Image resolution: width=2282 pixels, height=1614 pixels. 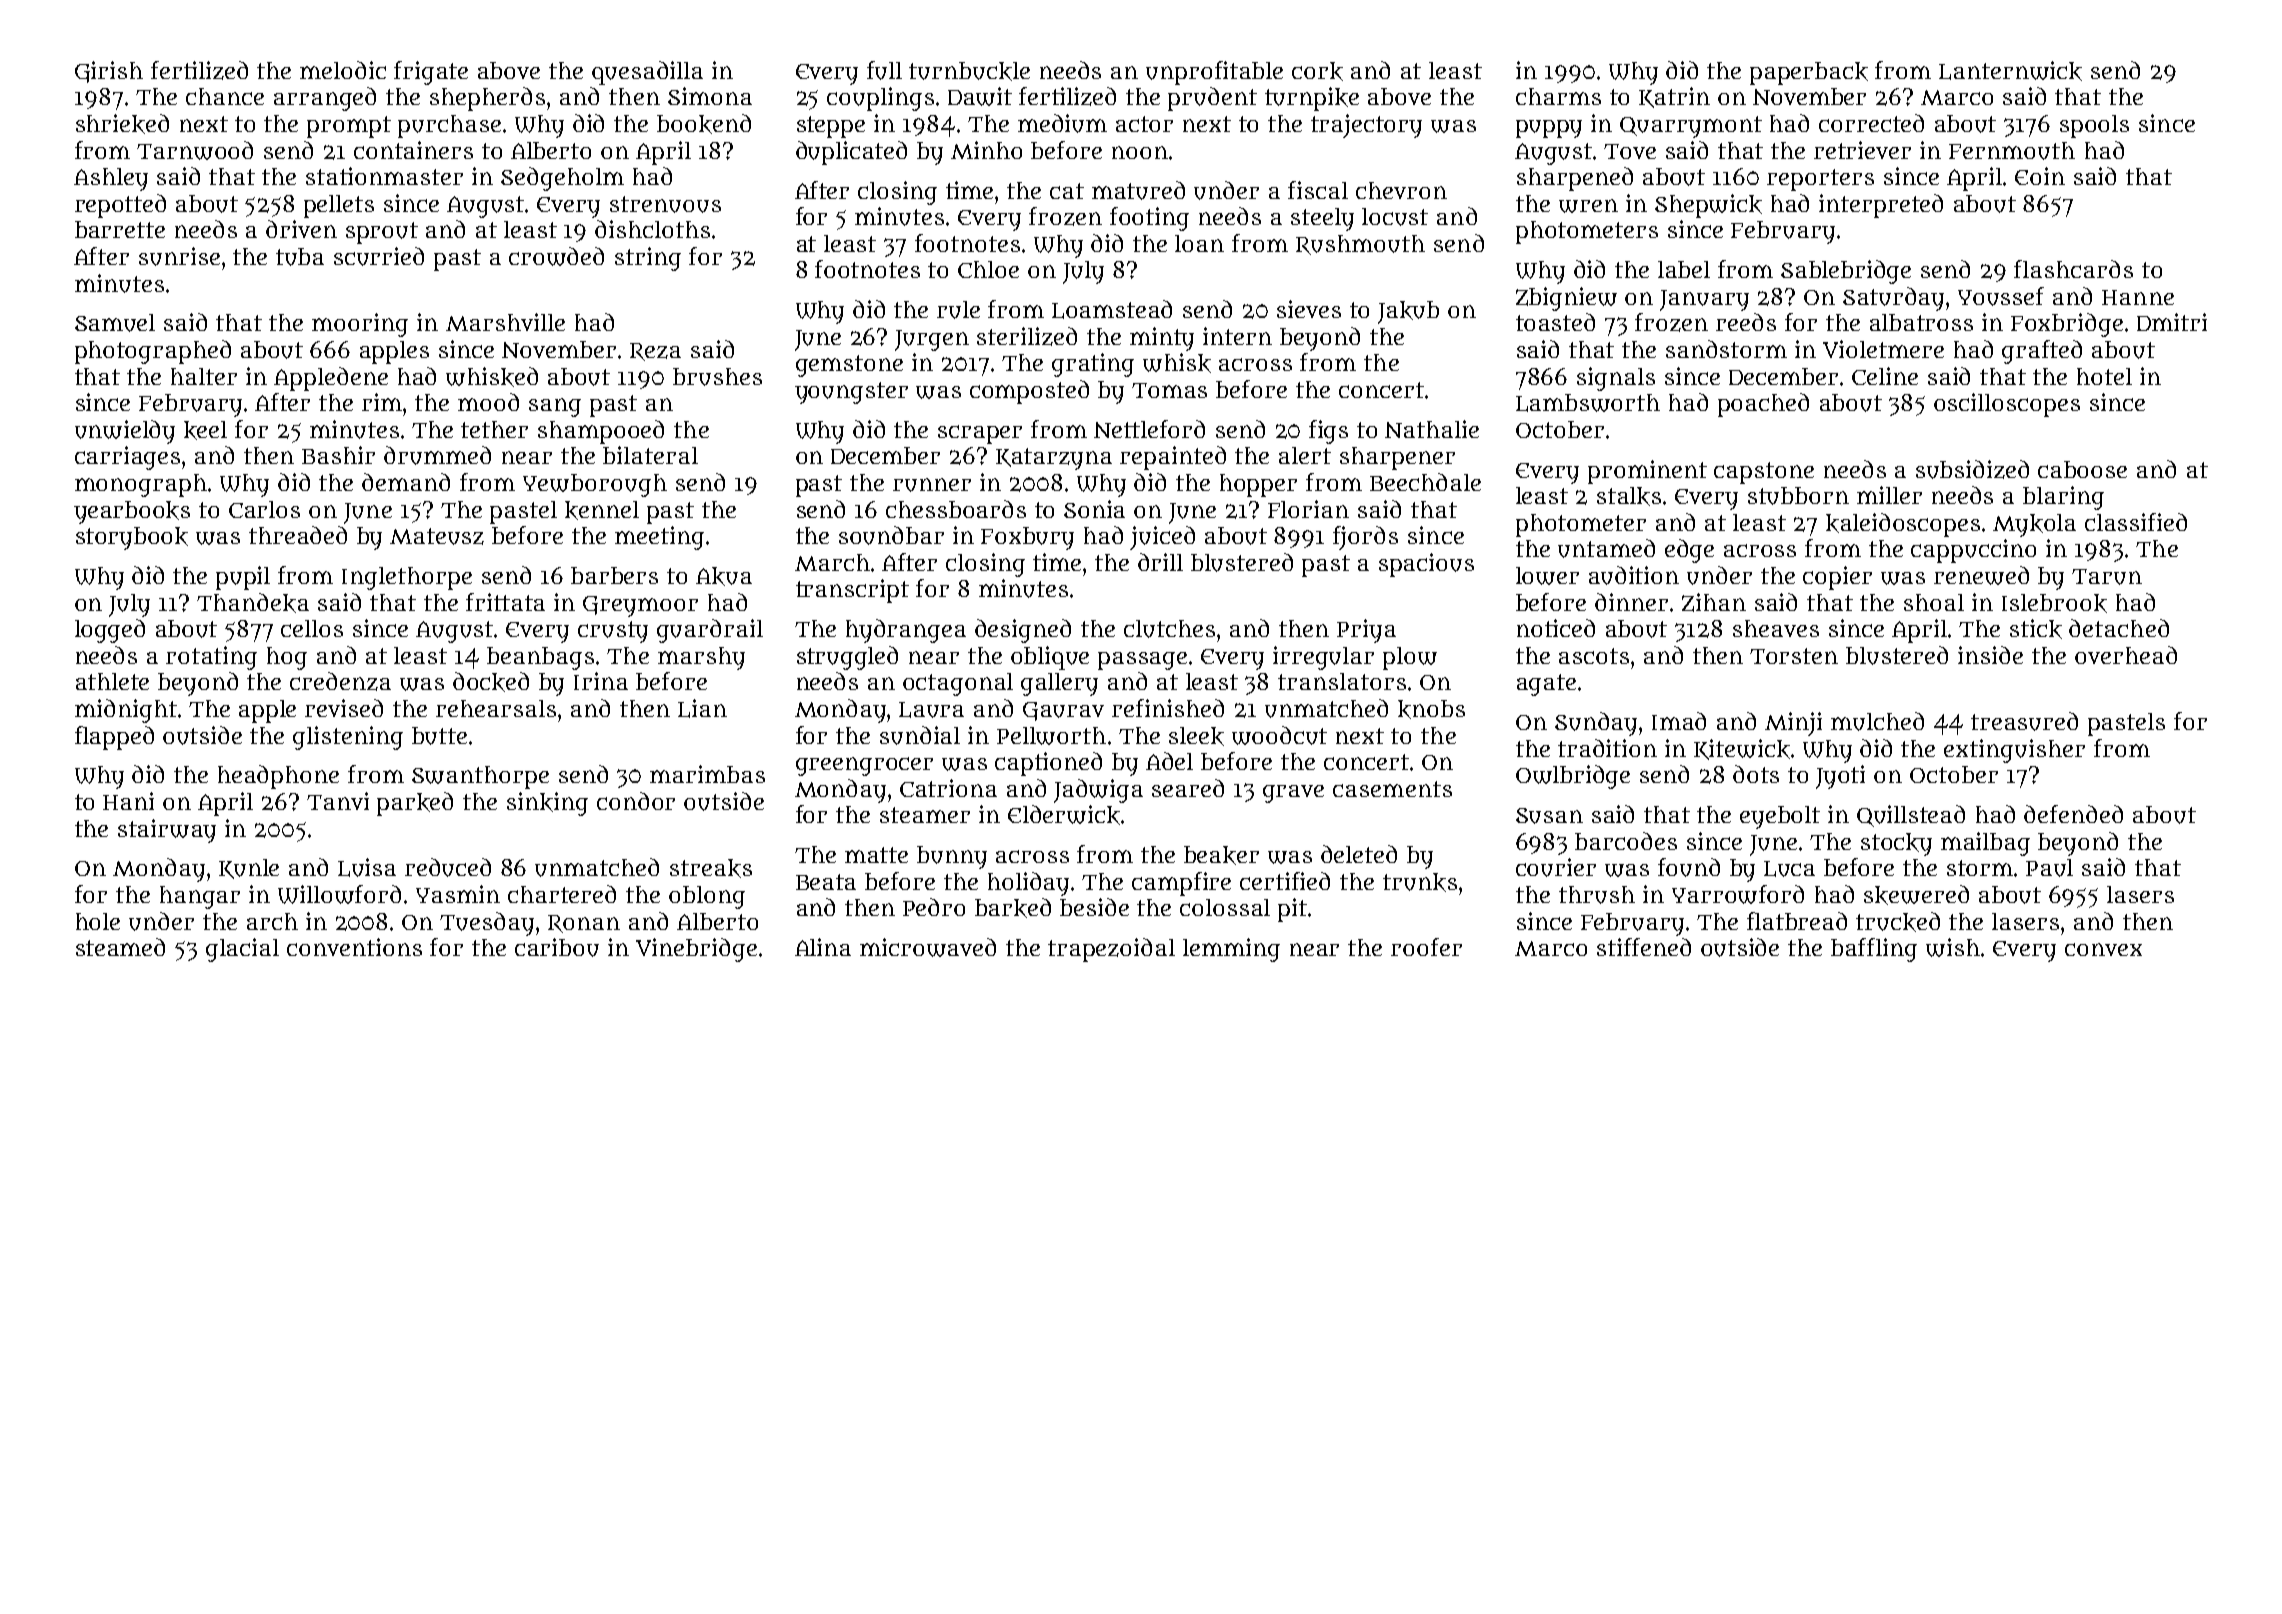 What do you see at coordinates (1111, 950) in the screenshot?
I see `trapezoidal` at bounding box center [1111, 950].
